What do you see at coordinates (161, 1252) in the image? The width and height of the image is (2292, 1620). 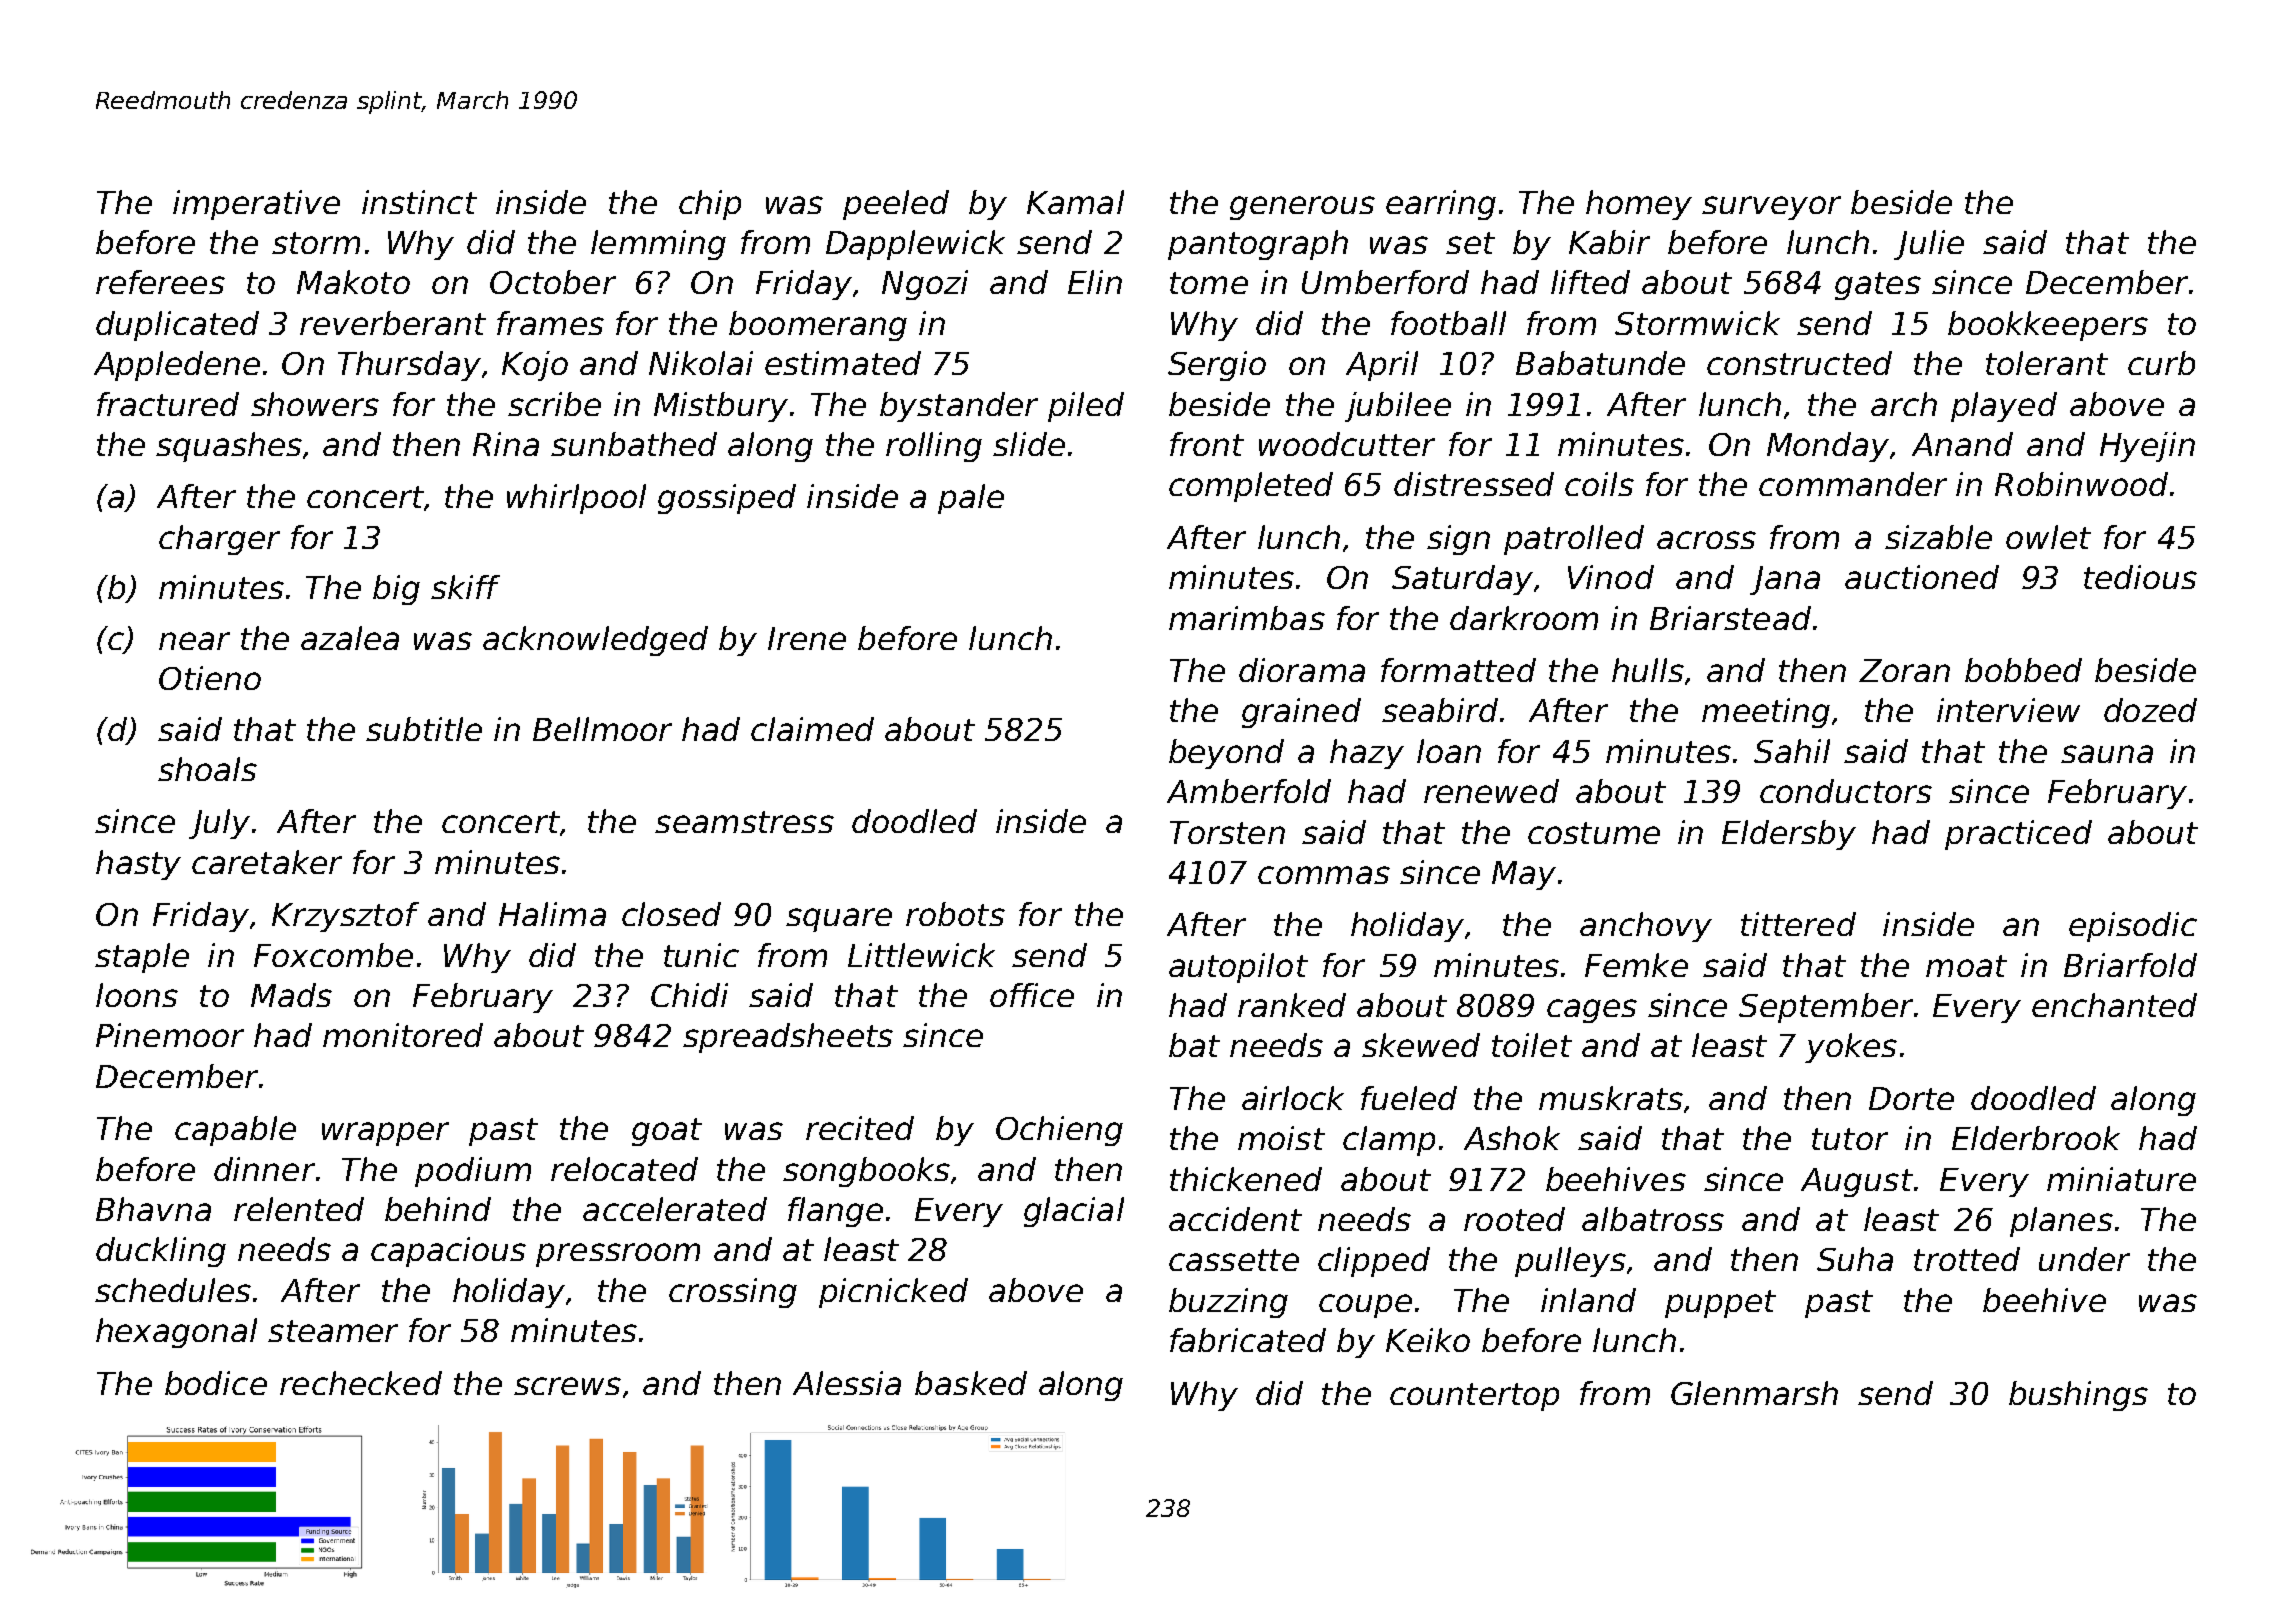 I see `duckling` at bounding box center [161, 1252].
